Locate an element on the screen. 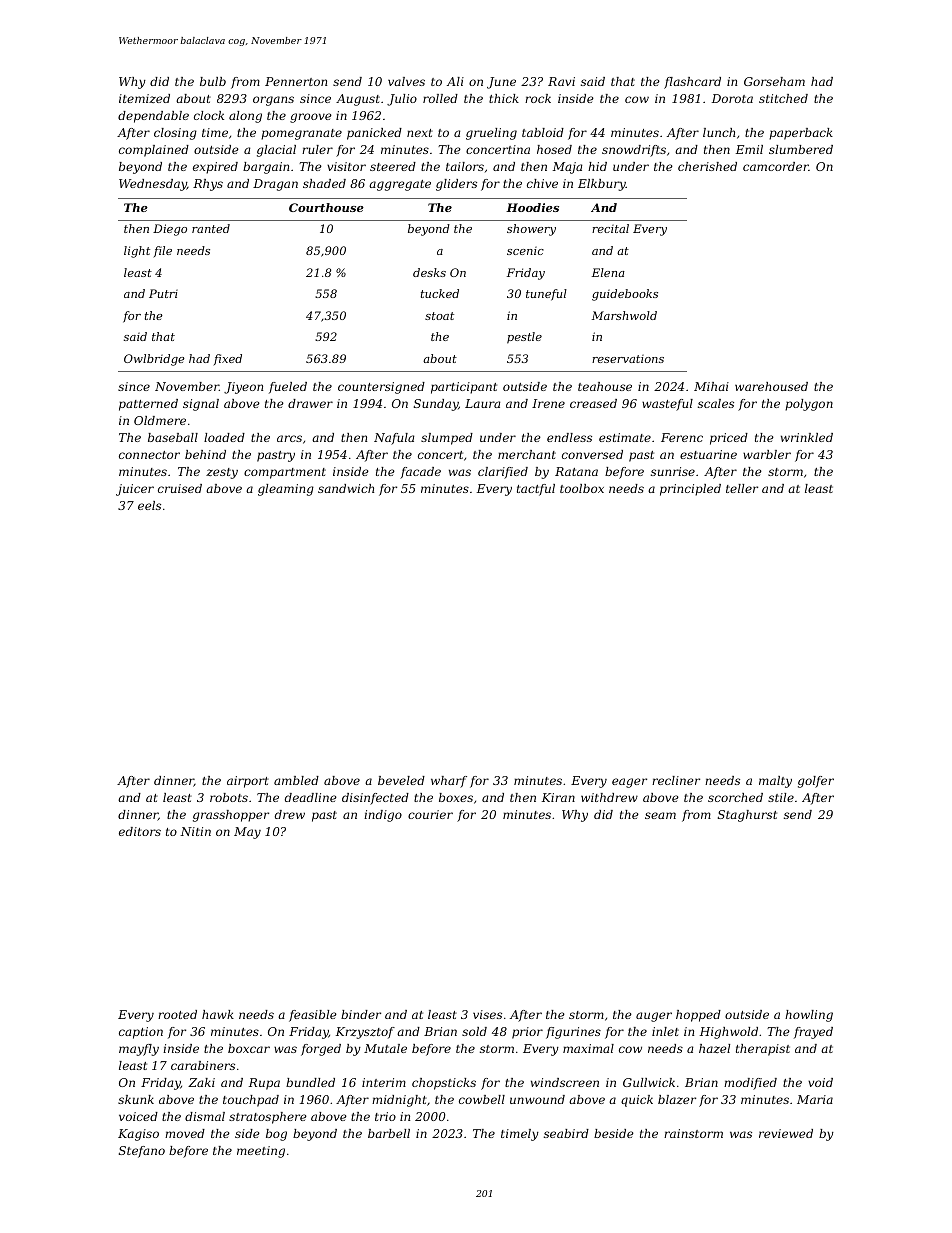  camcorder is located at coordinates (776, 166).
